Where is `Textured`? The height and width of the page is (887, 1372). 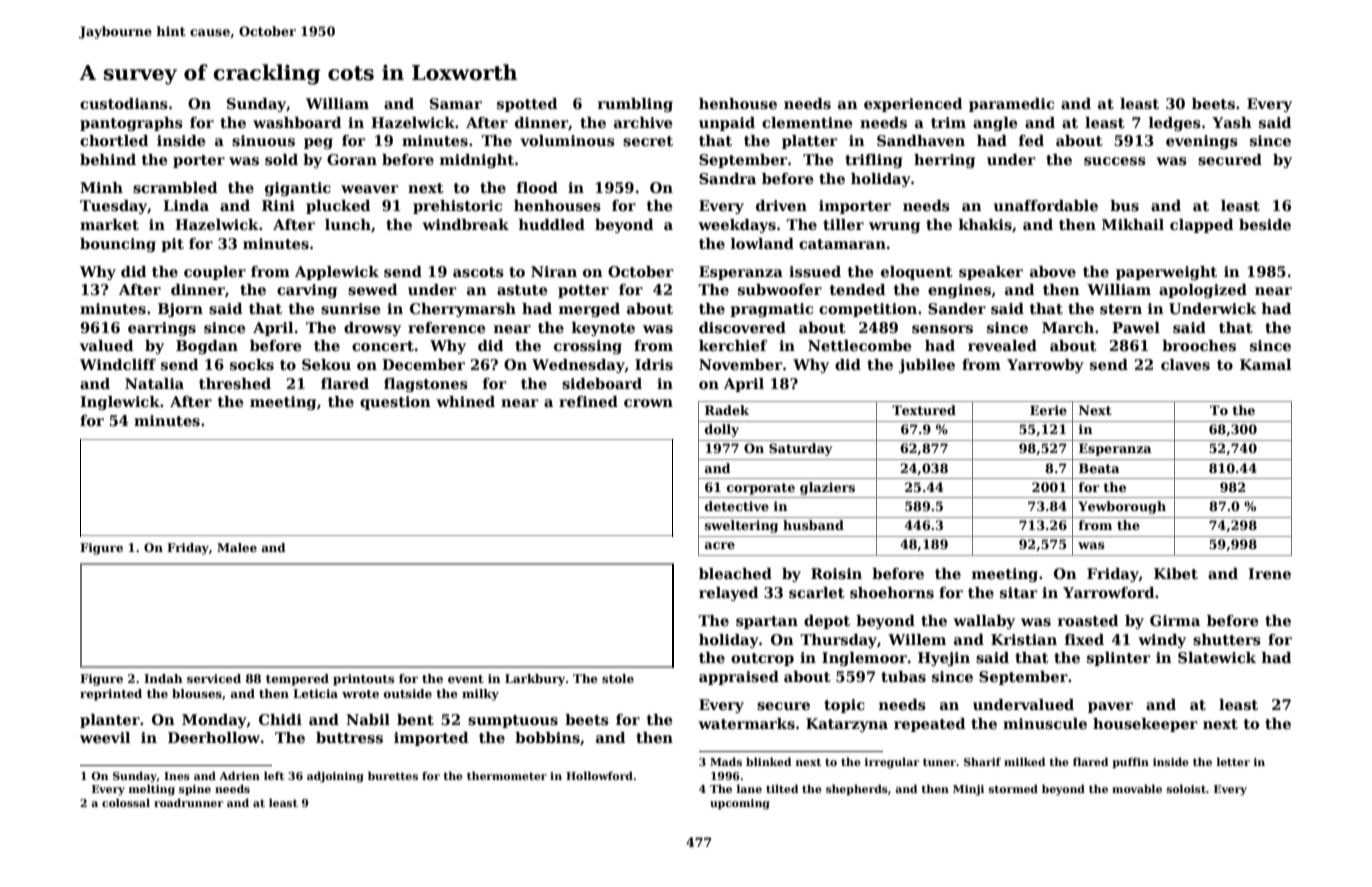
Textured is located at coordinates (924, 410).
